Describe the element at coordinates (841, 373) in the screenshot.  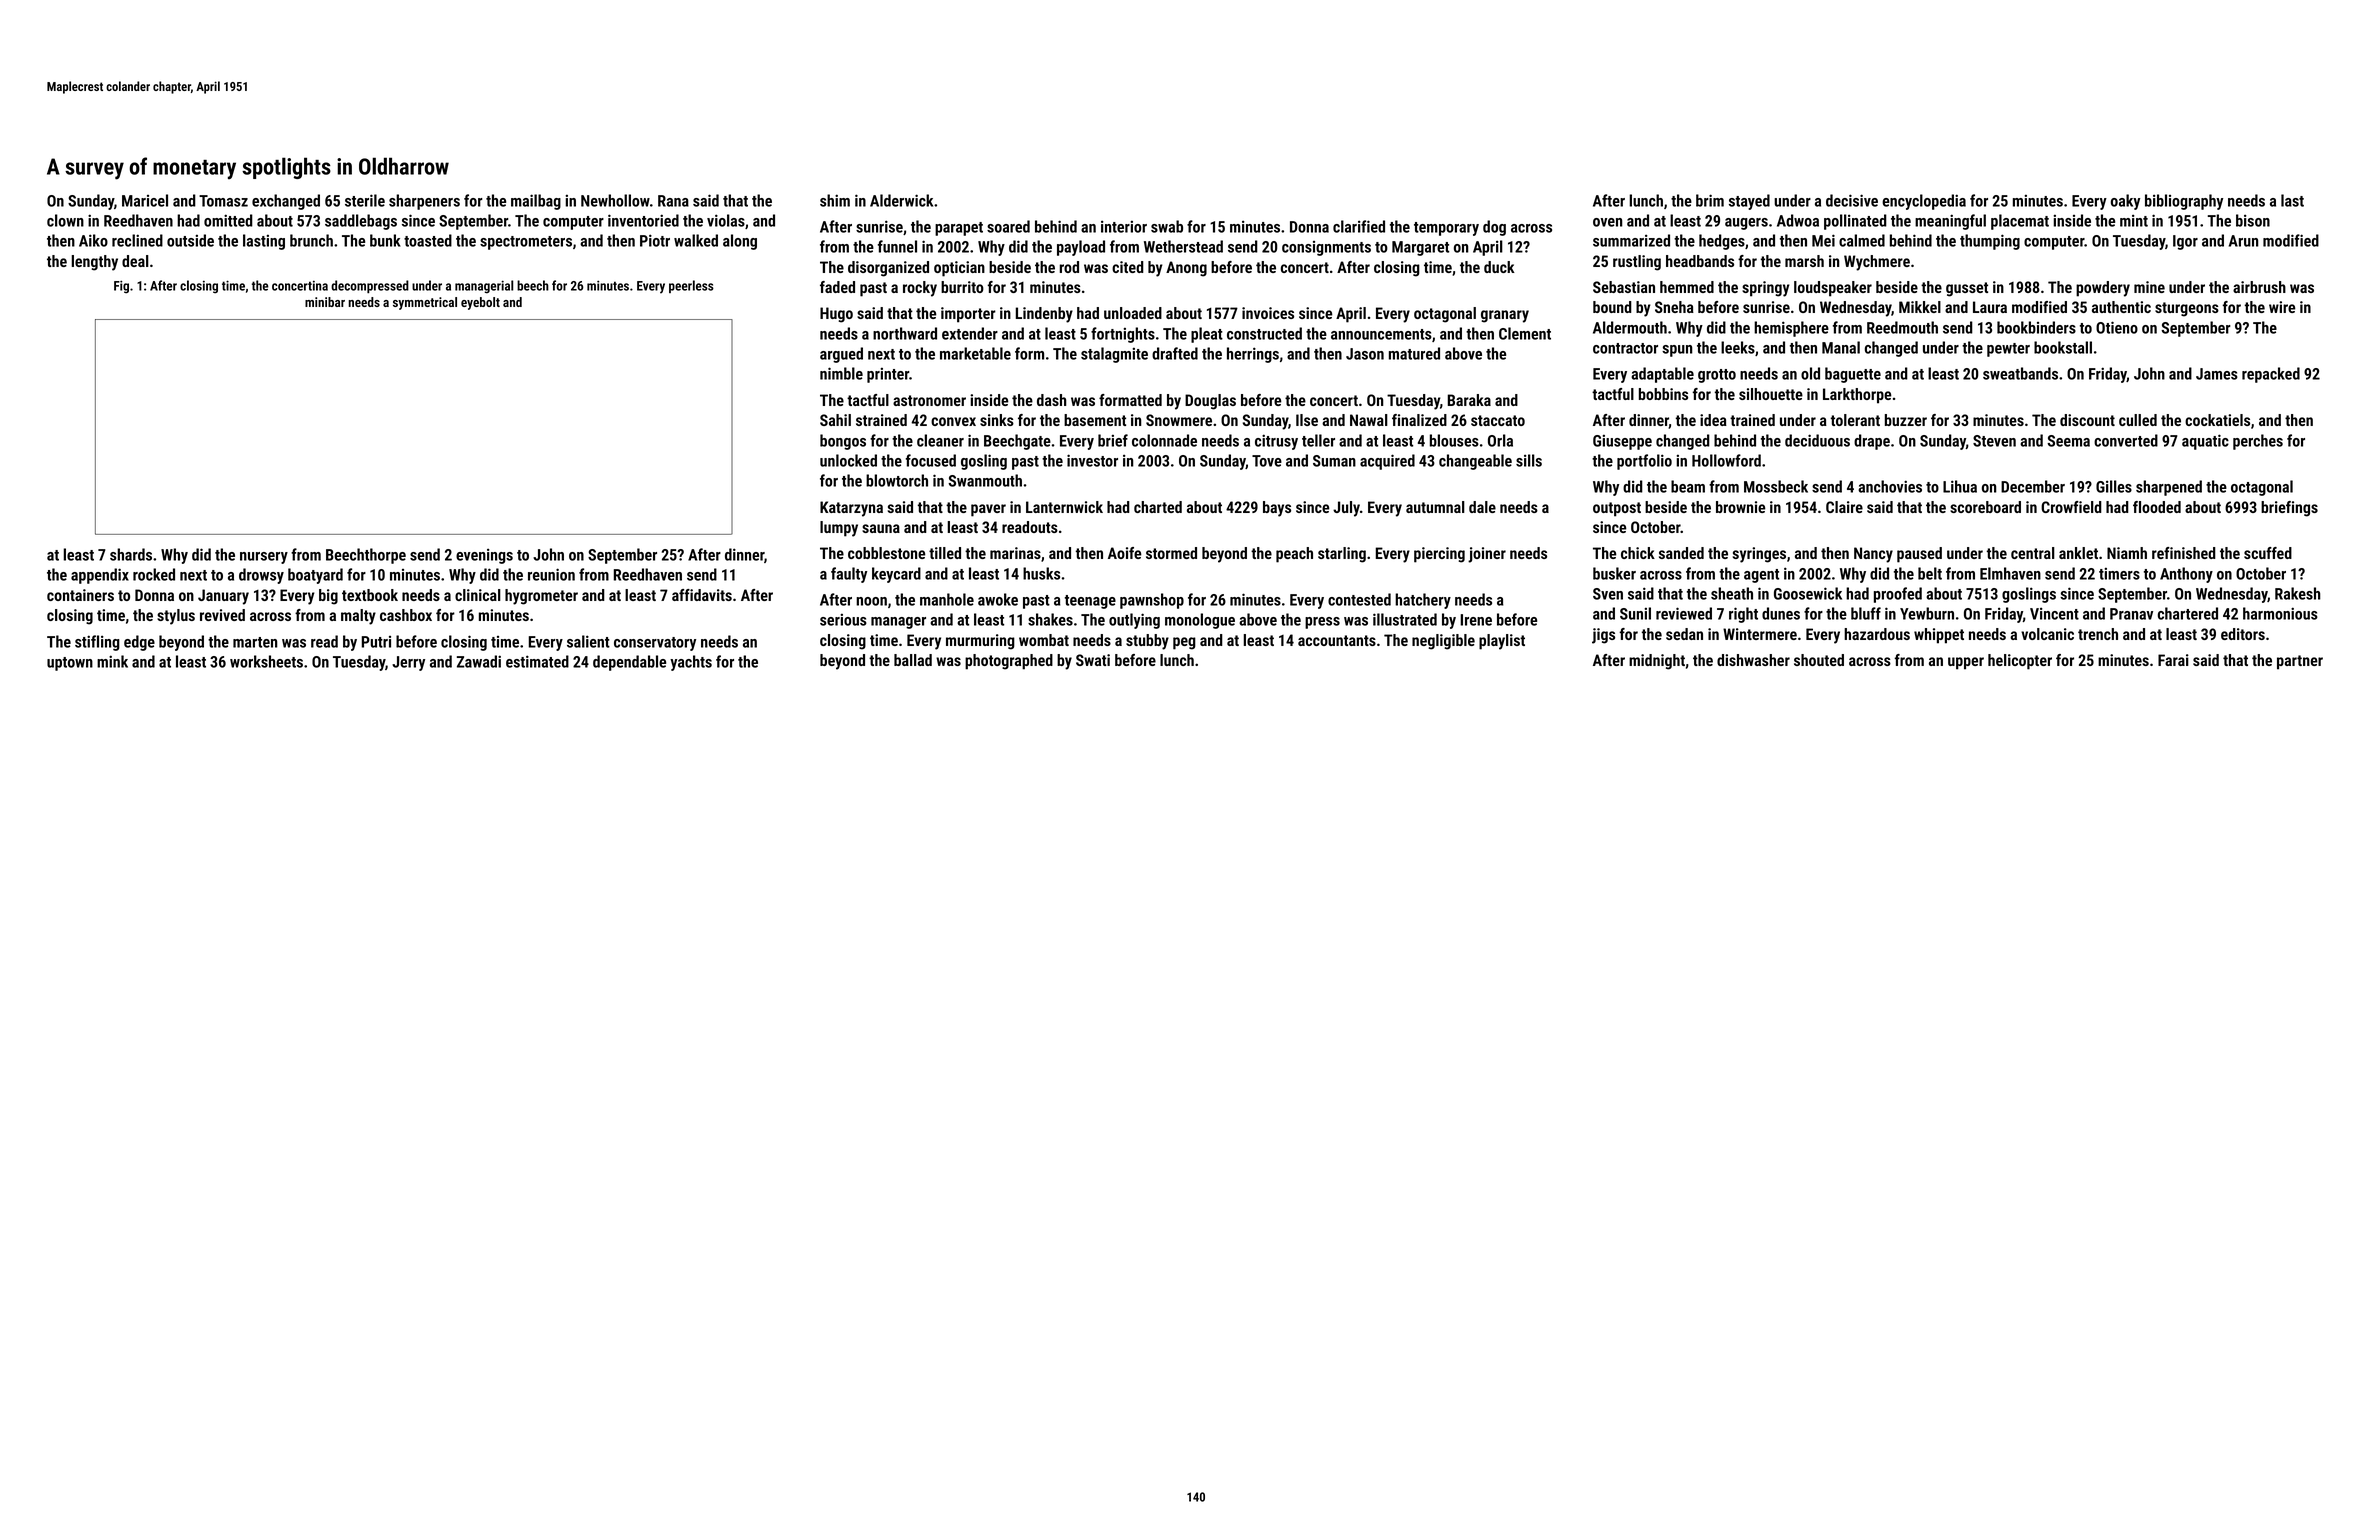
I see `nimble` at that location.
